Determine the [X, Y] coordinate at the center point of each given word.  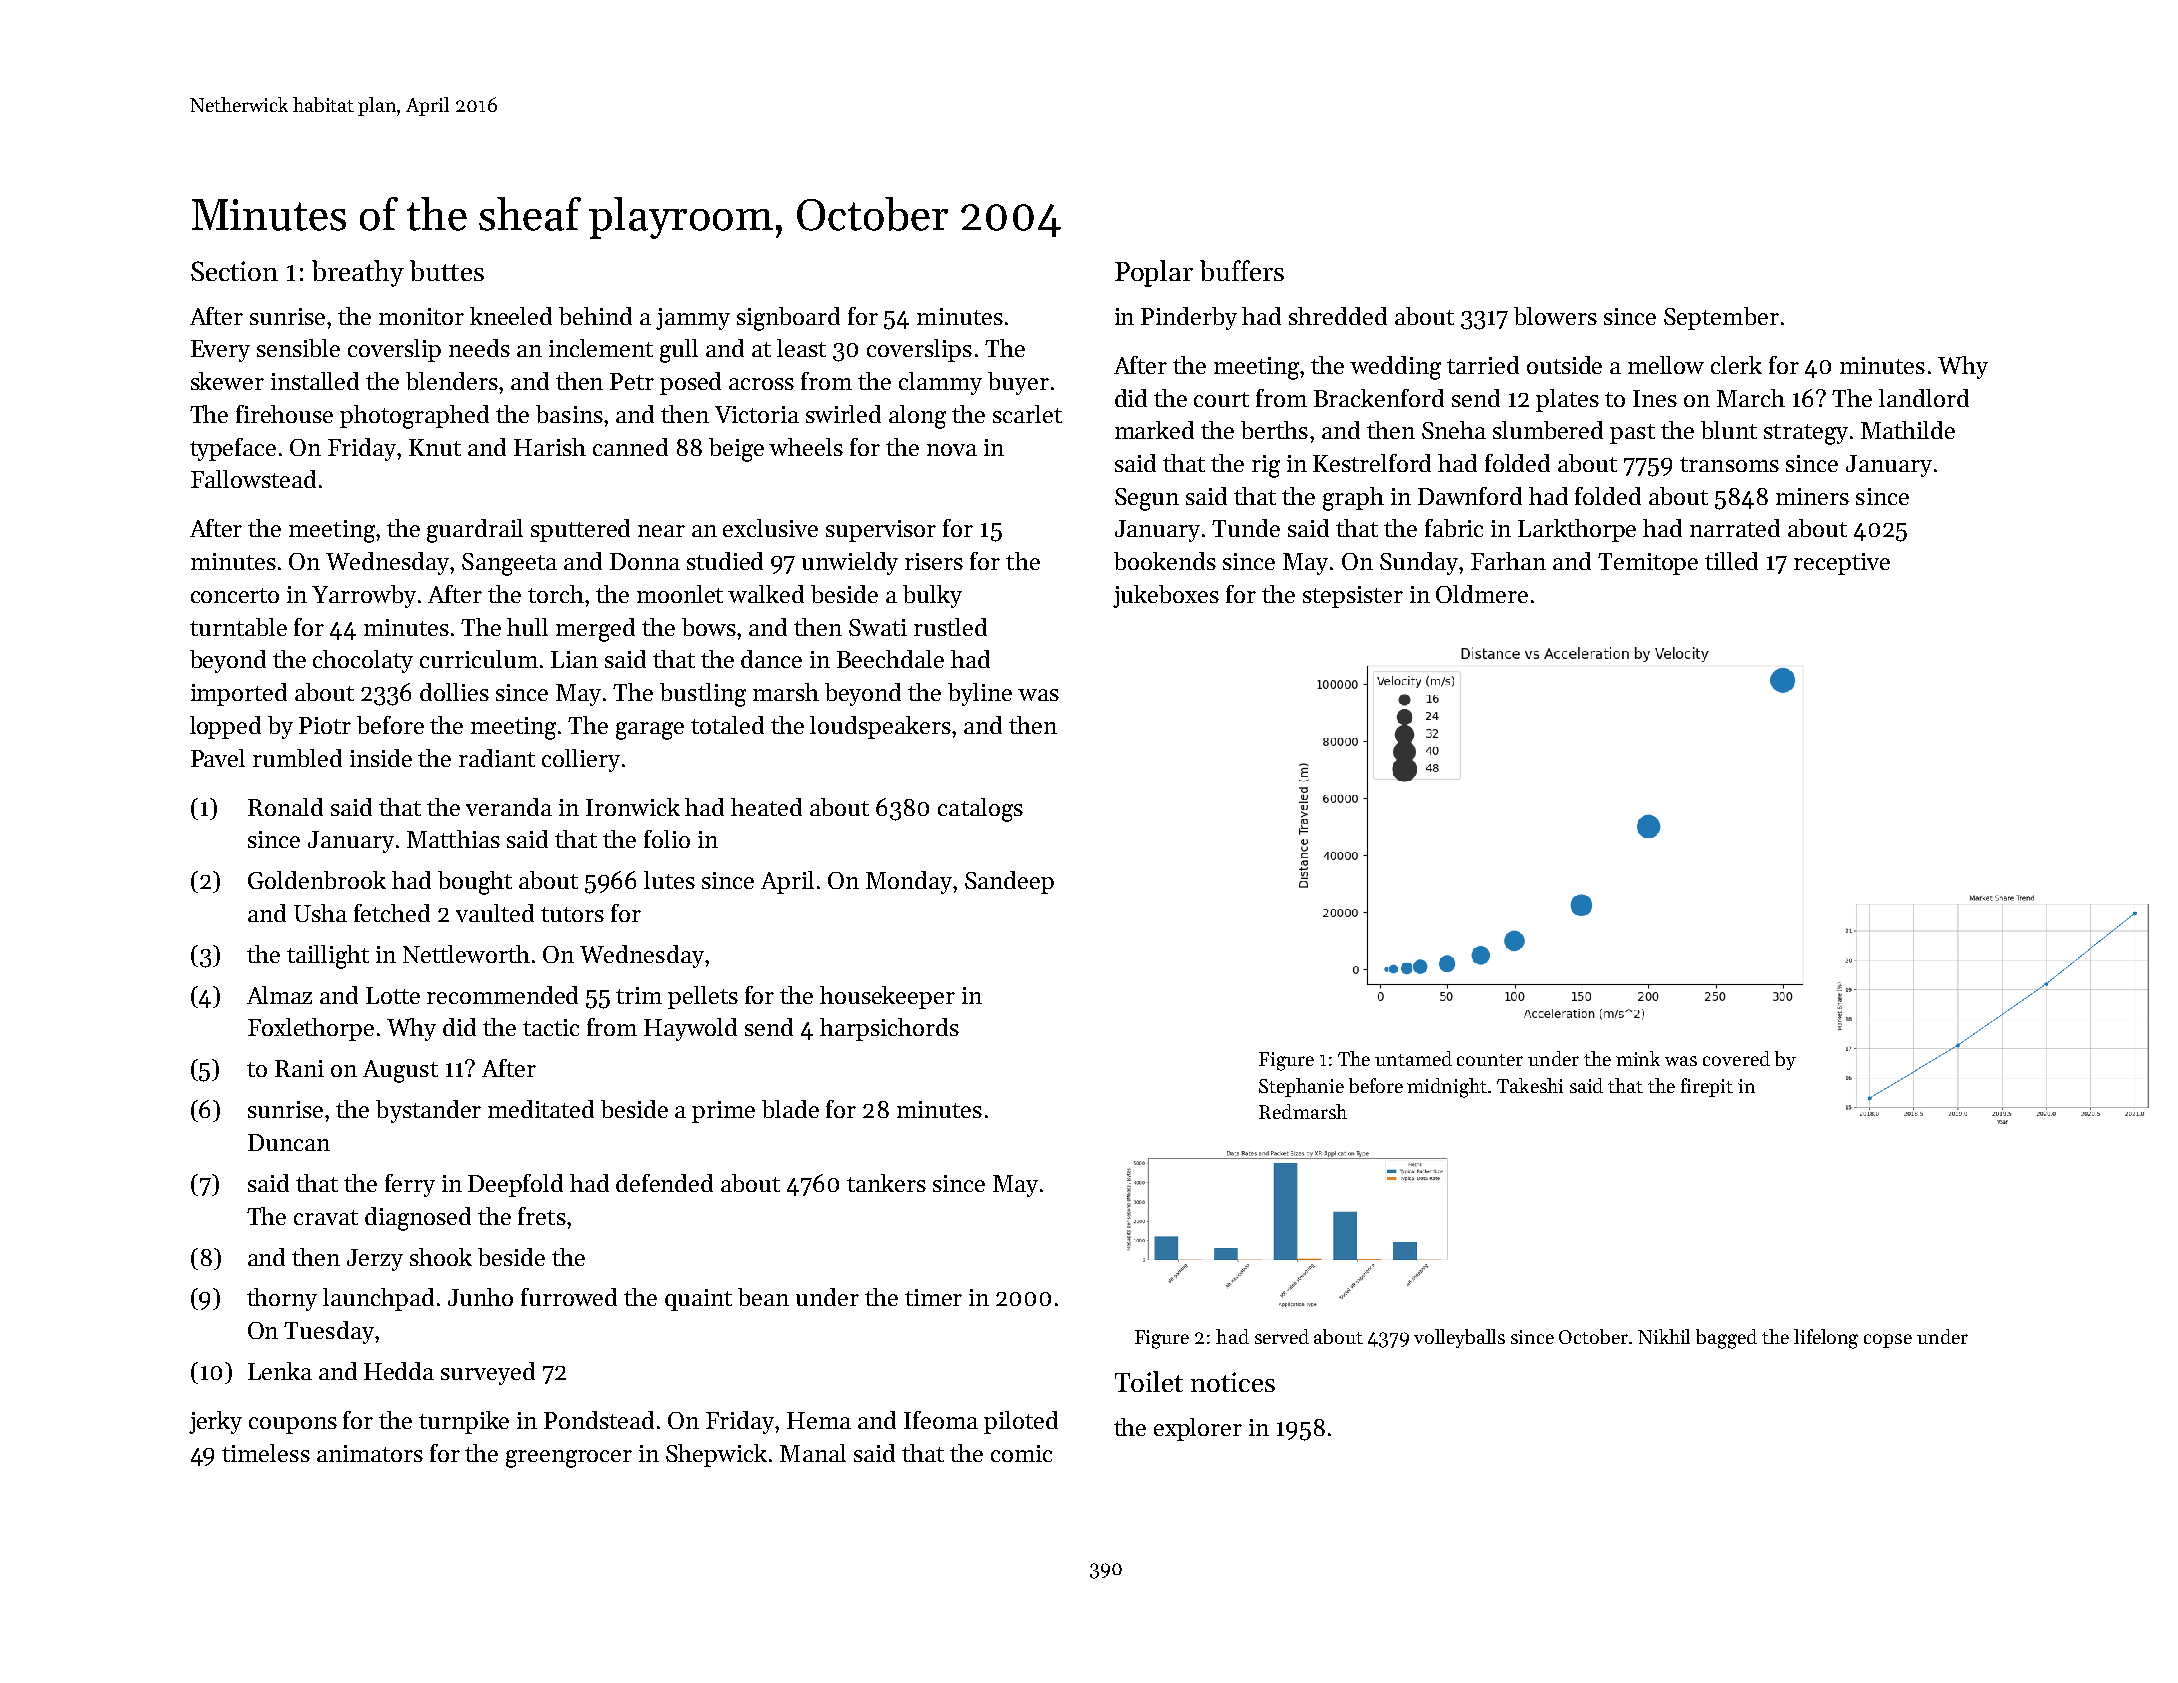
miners [1812, 496]
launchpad [378, 1299]
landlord [1924, 398]
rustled [950, 627]
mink [1638, 1058]
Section [234, 271]
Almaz [279, 995]
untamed [1413, 1058]
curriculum [479, 659]
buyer [1018, 383]
